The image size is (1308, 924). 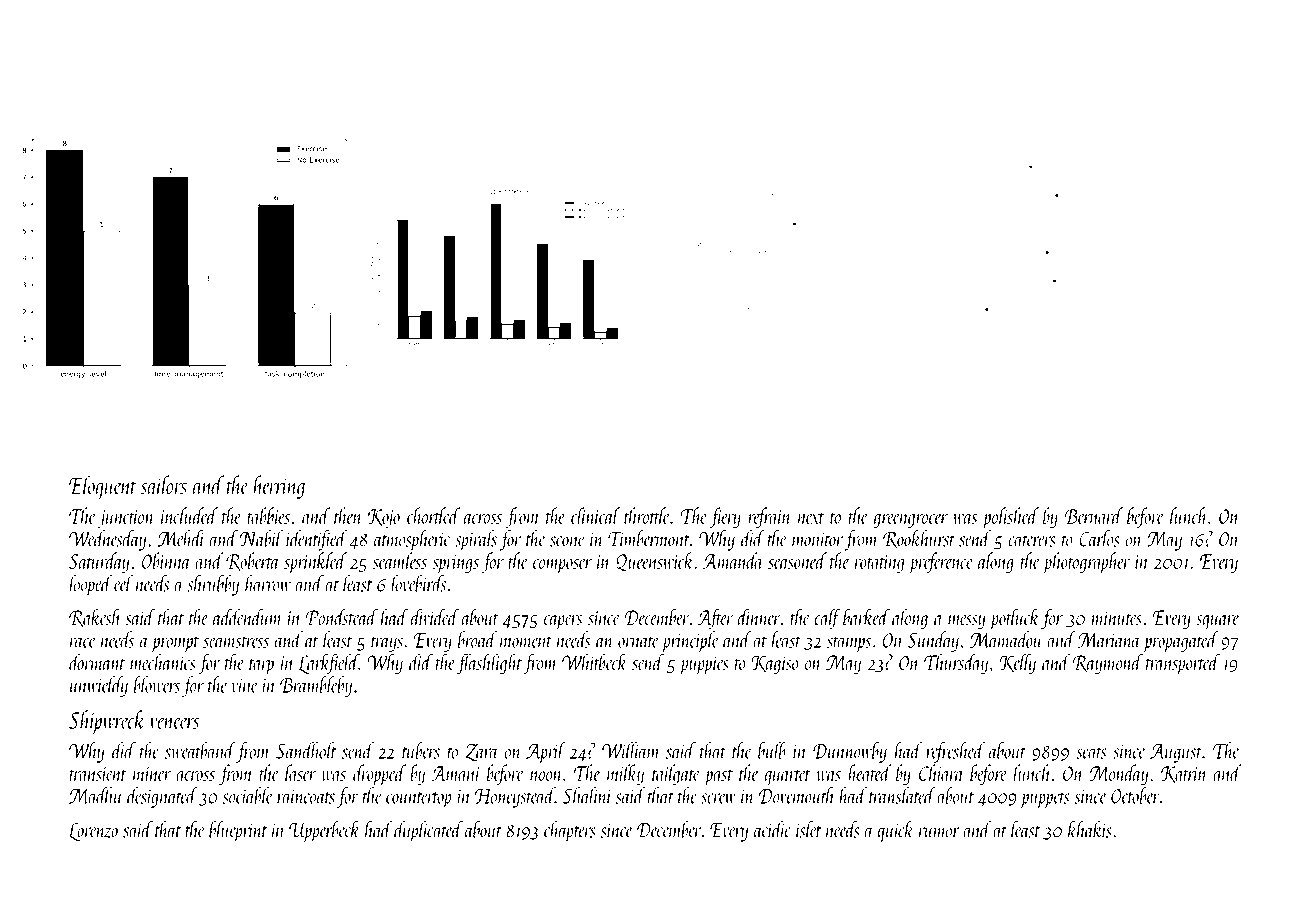 I want to click on bulb, so click(x=772, y=750).
